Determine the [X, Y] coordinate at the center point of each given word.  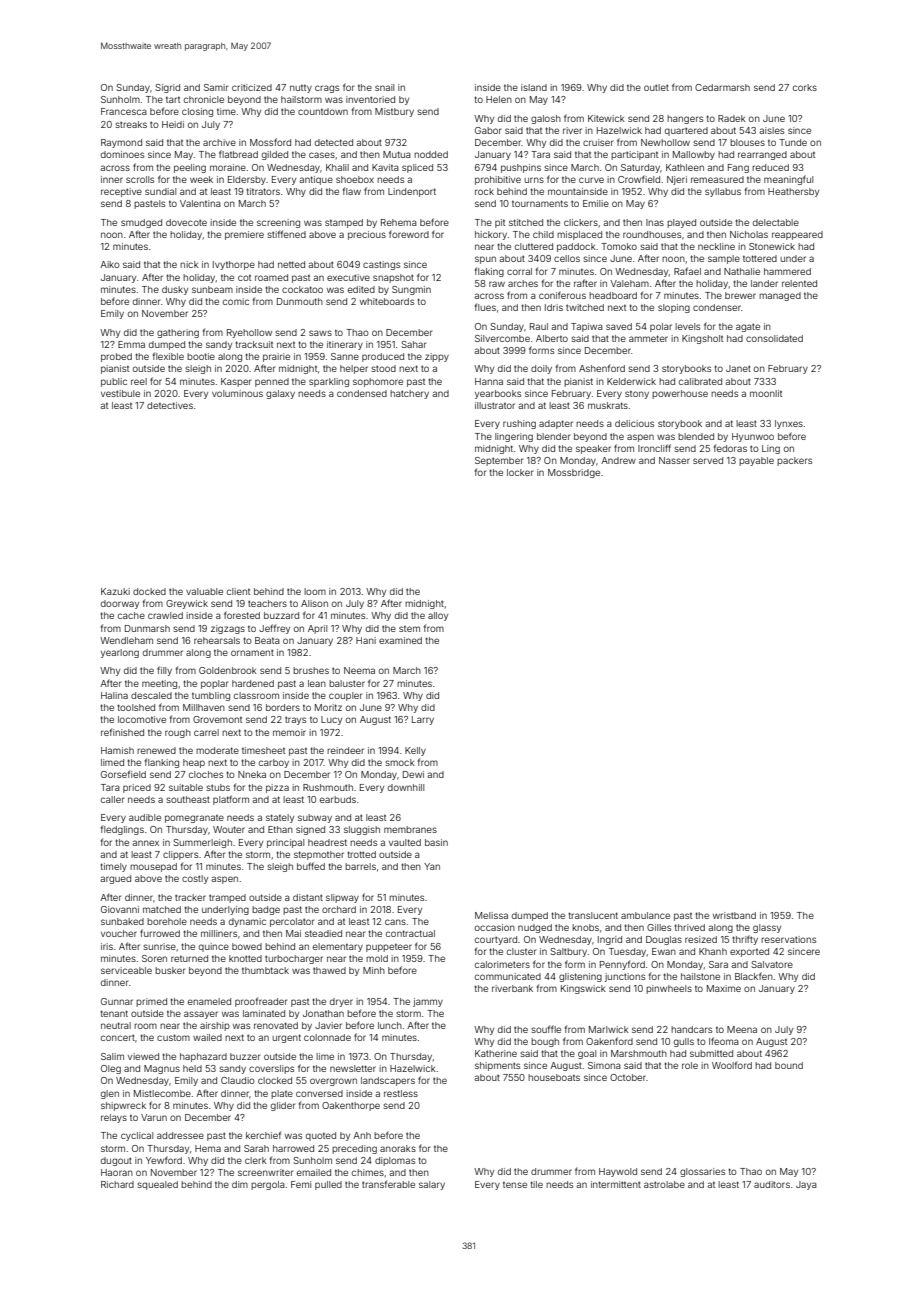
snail [384, 87]
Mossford [270, 142]
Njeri [677, 180]
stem [409, 628]
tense [515, 1184]
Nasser [674, 460]
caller [112, 799]
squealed [157, 1185]
